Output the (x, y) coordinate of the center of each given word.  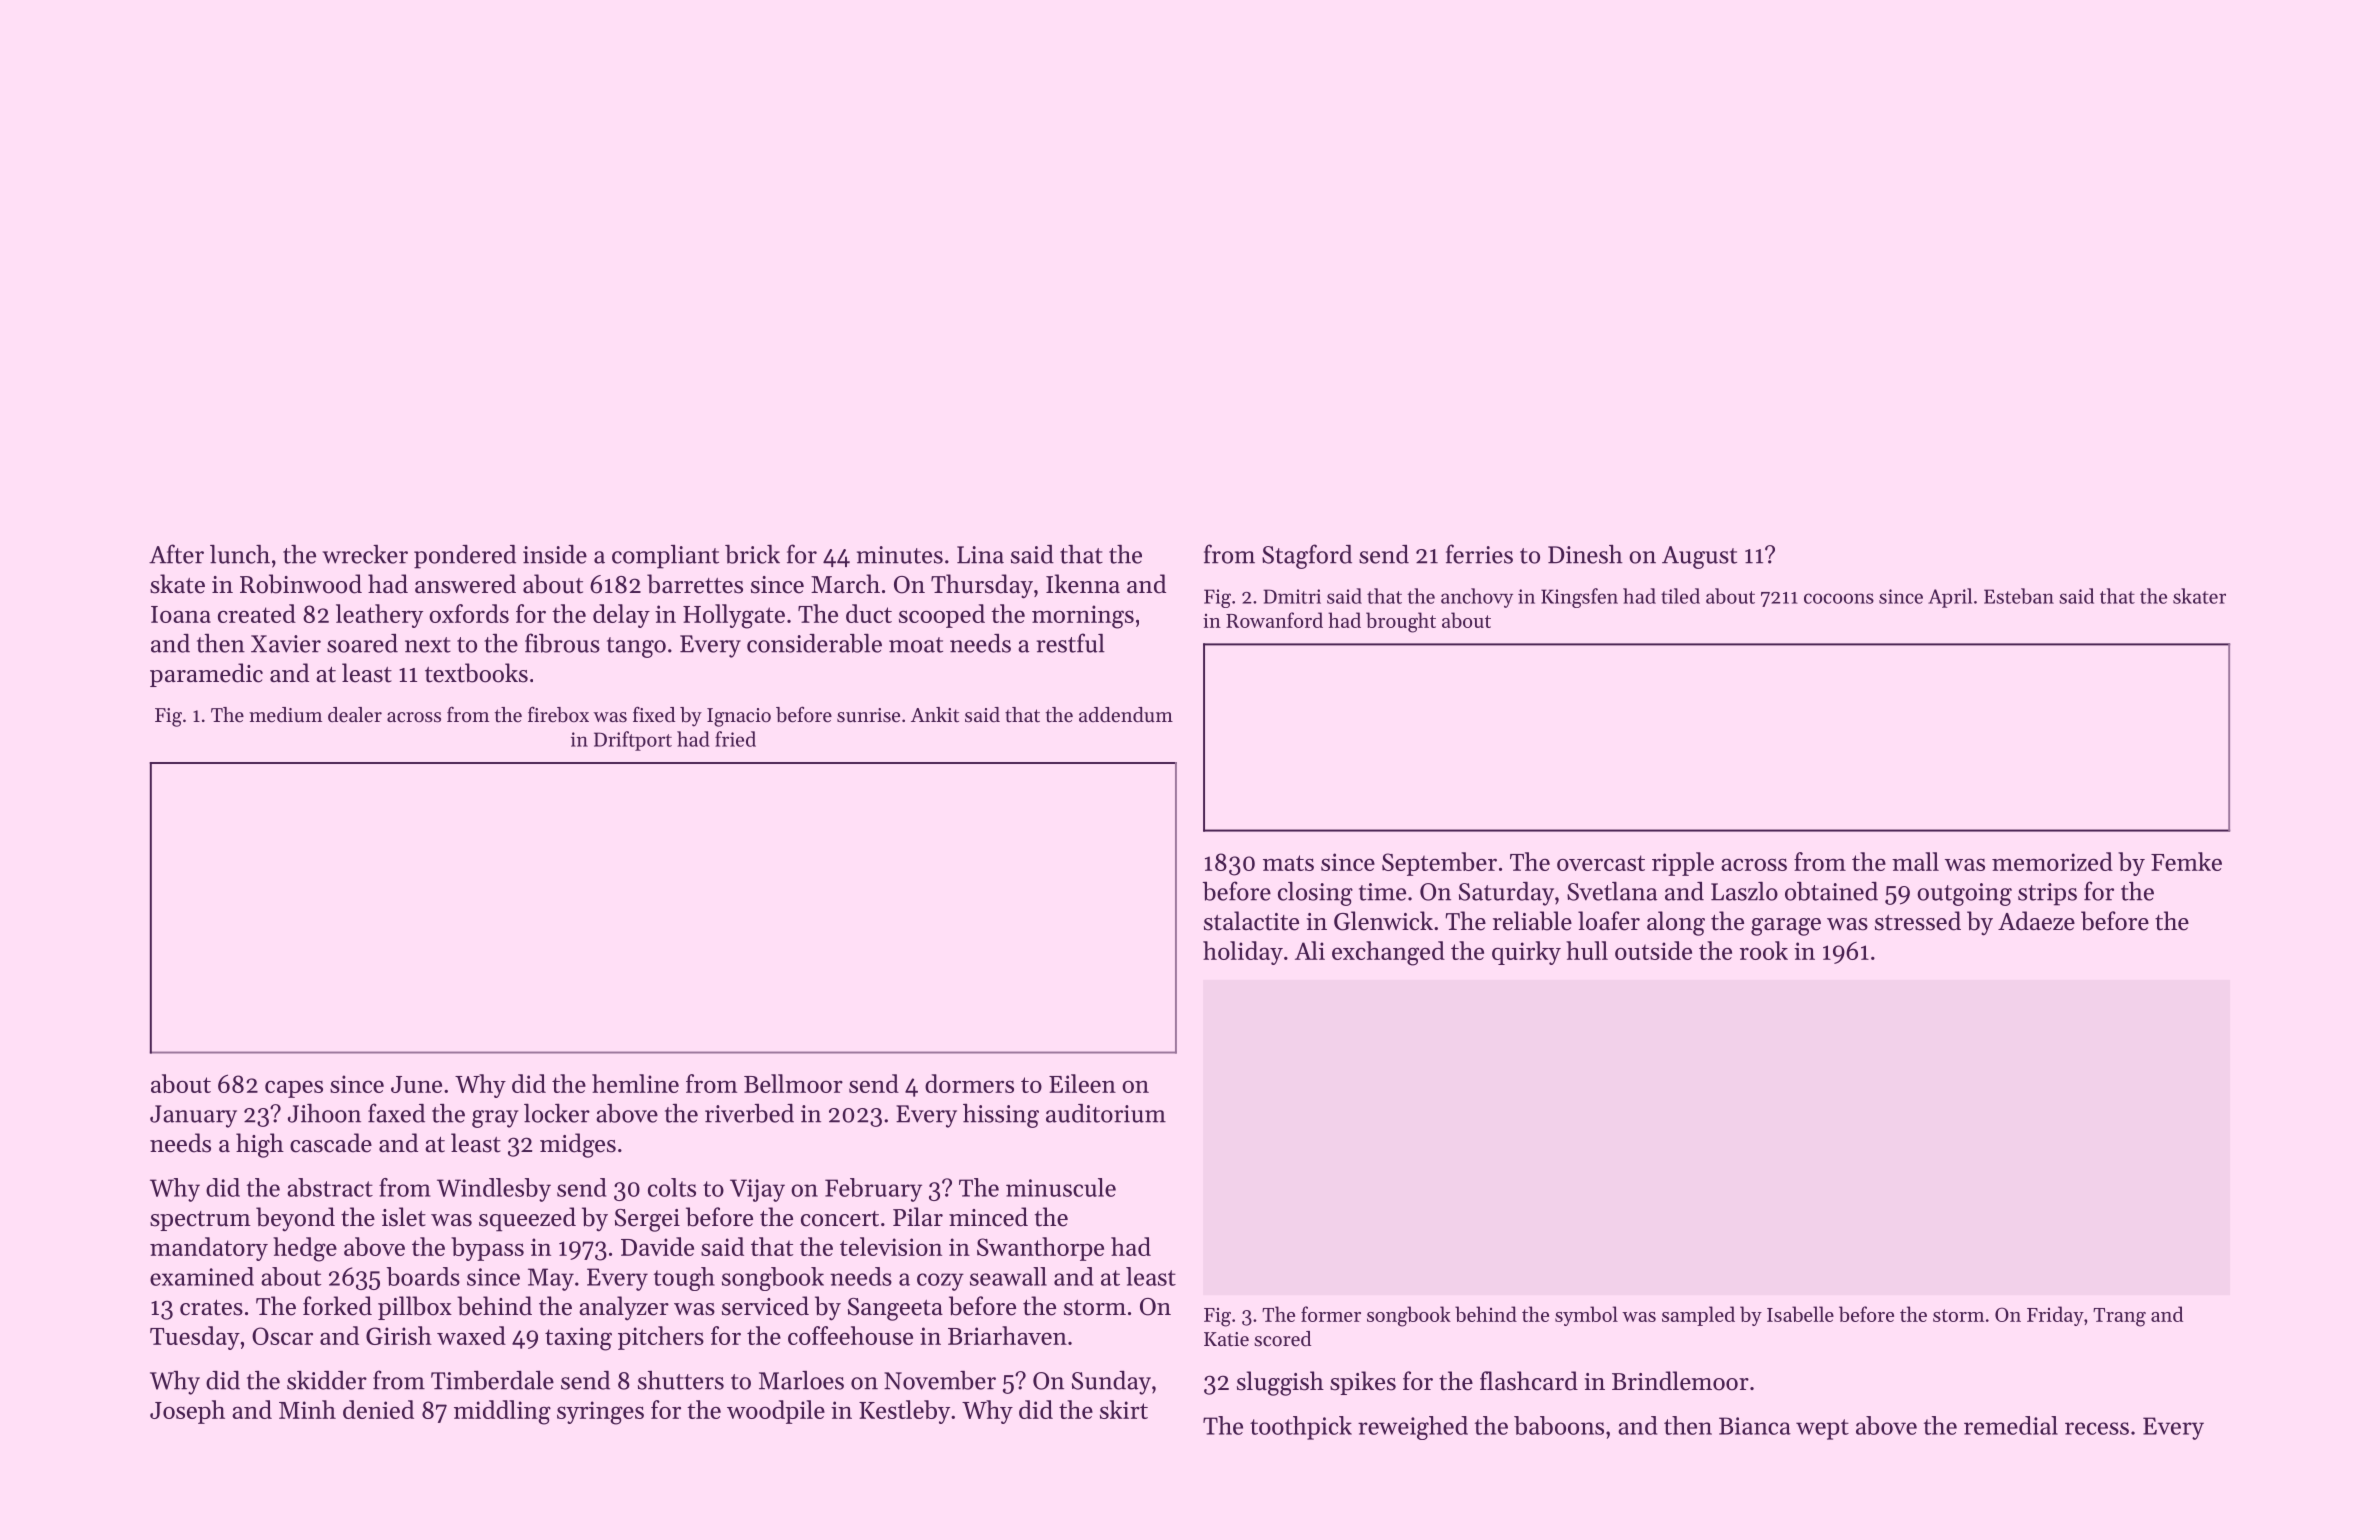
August (1699, 557)
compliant (665, 557)
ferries (1479, 554)
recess (2097, 1428)
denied (378, 1409)
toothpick (1301, 1428)
